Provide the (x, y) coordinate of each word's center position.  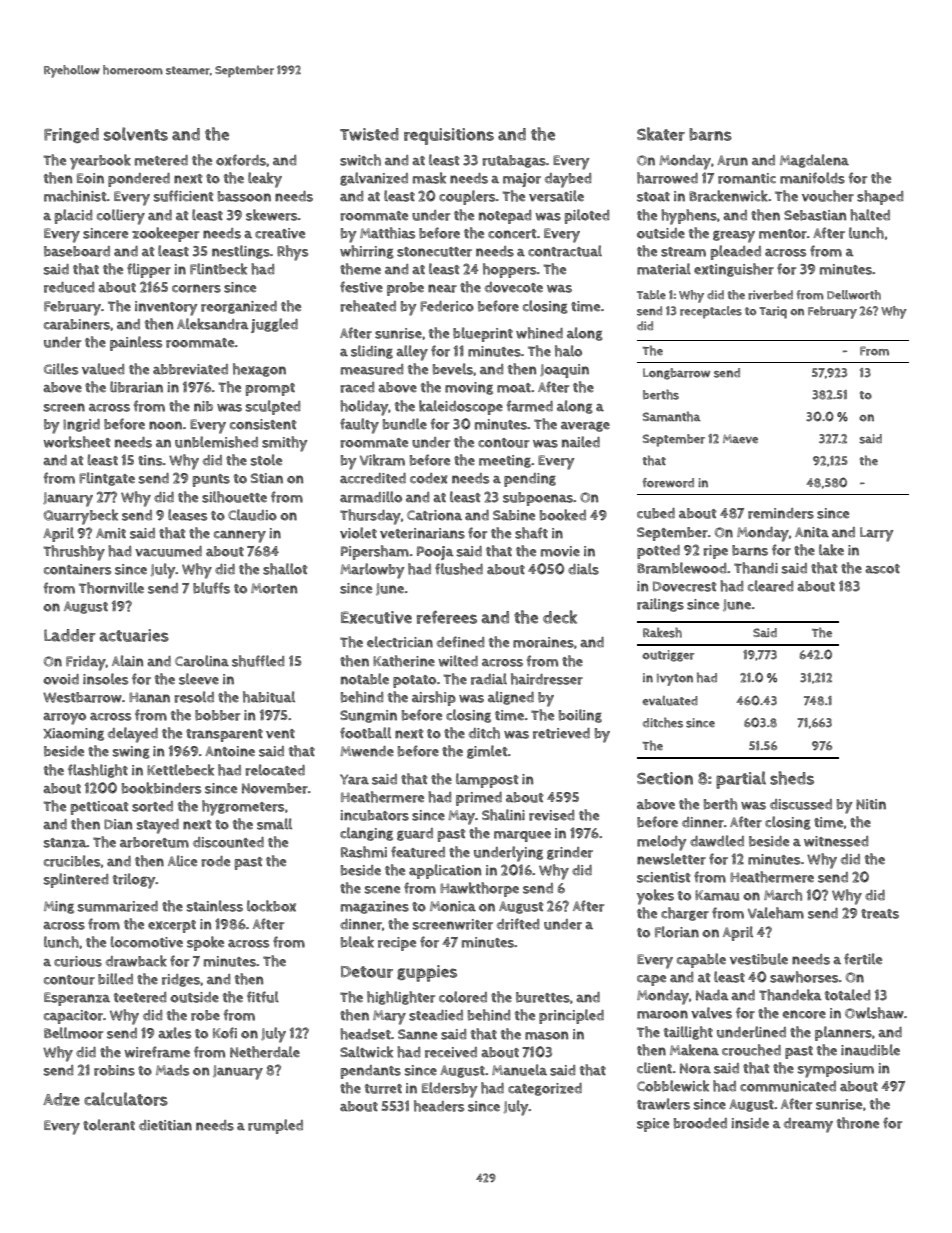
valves (711, 1013)
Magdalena (814, 161)
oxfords (241, 160)
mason (546, 1035)
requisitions (449, 136)
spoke (205, 943)
